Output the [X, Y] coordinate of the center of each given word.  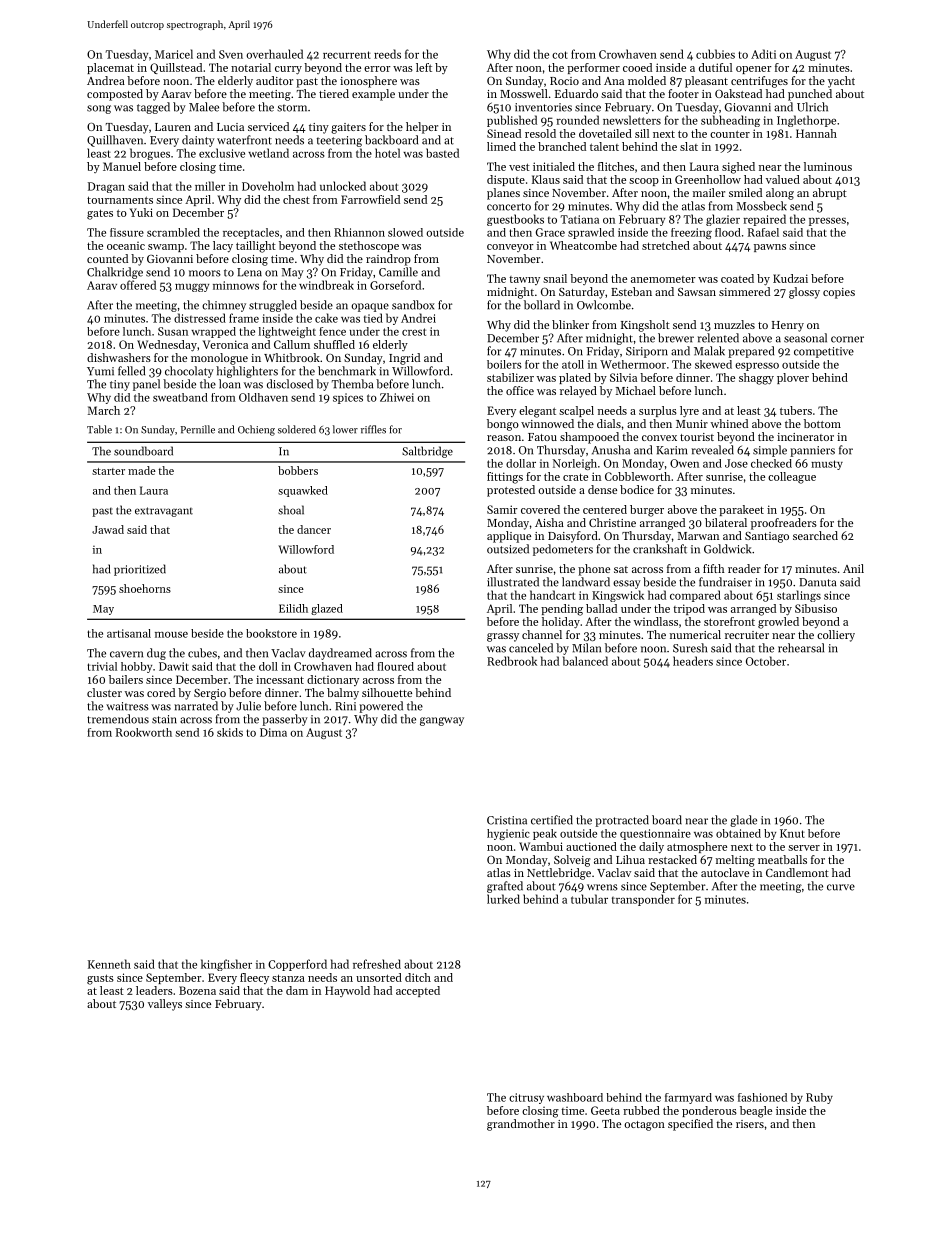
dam [297, 990]
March [104, 410]
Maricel [174, 54]
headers [693, 661]
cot [560, 55]
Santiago [767, 537]
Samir [502, 509]
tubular [589, 899]
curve [841, 887]
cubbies [715, 54]
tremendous [118, 719]
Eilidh [293, 608]
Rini [345, 706]
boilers [504, 364]
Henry [788, 326]
